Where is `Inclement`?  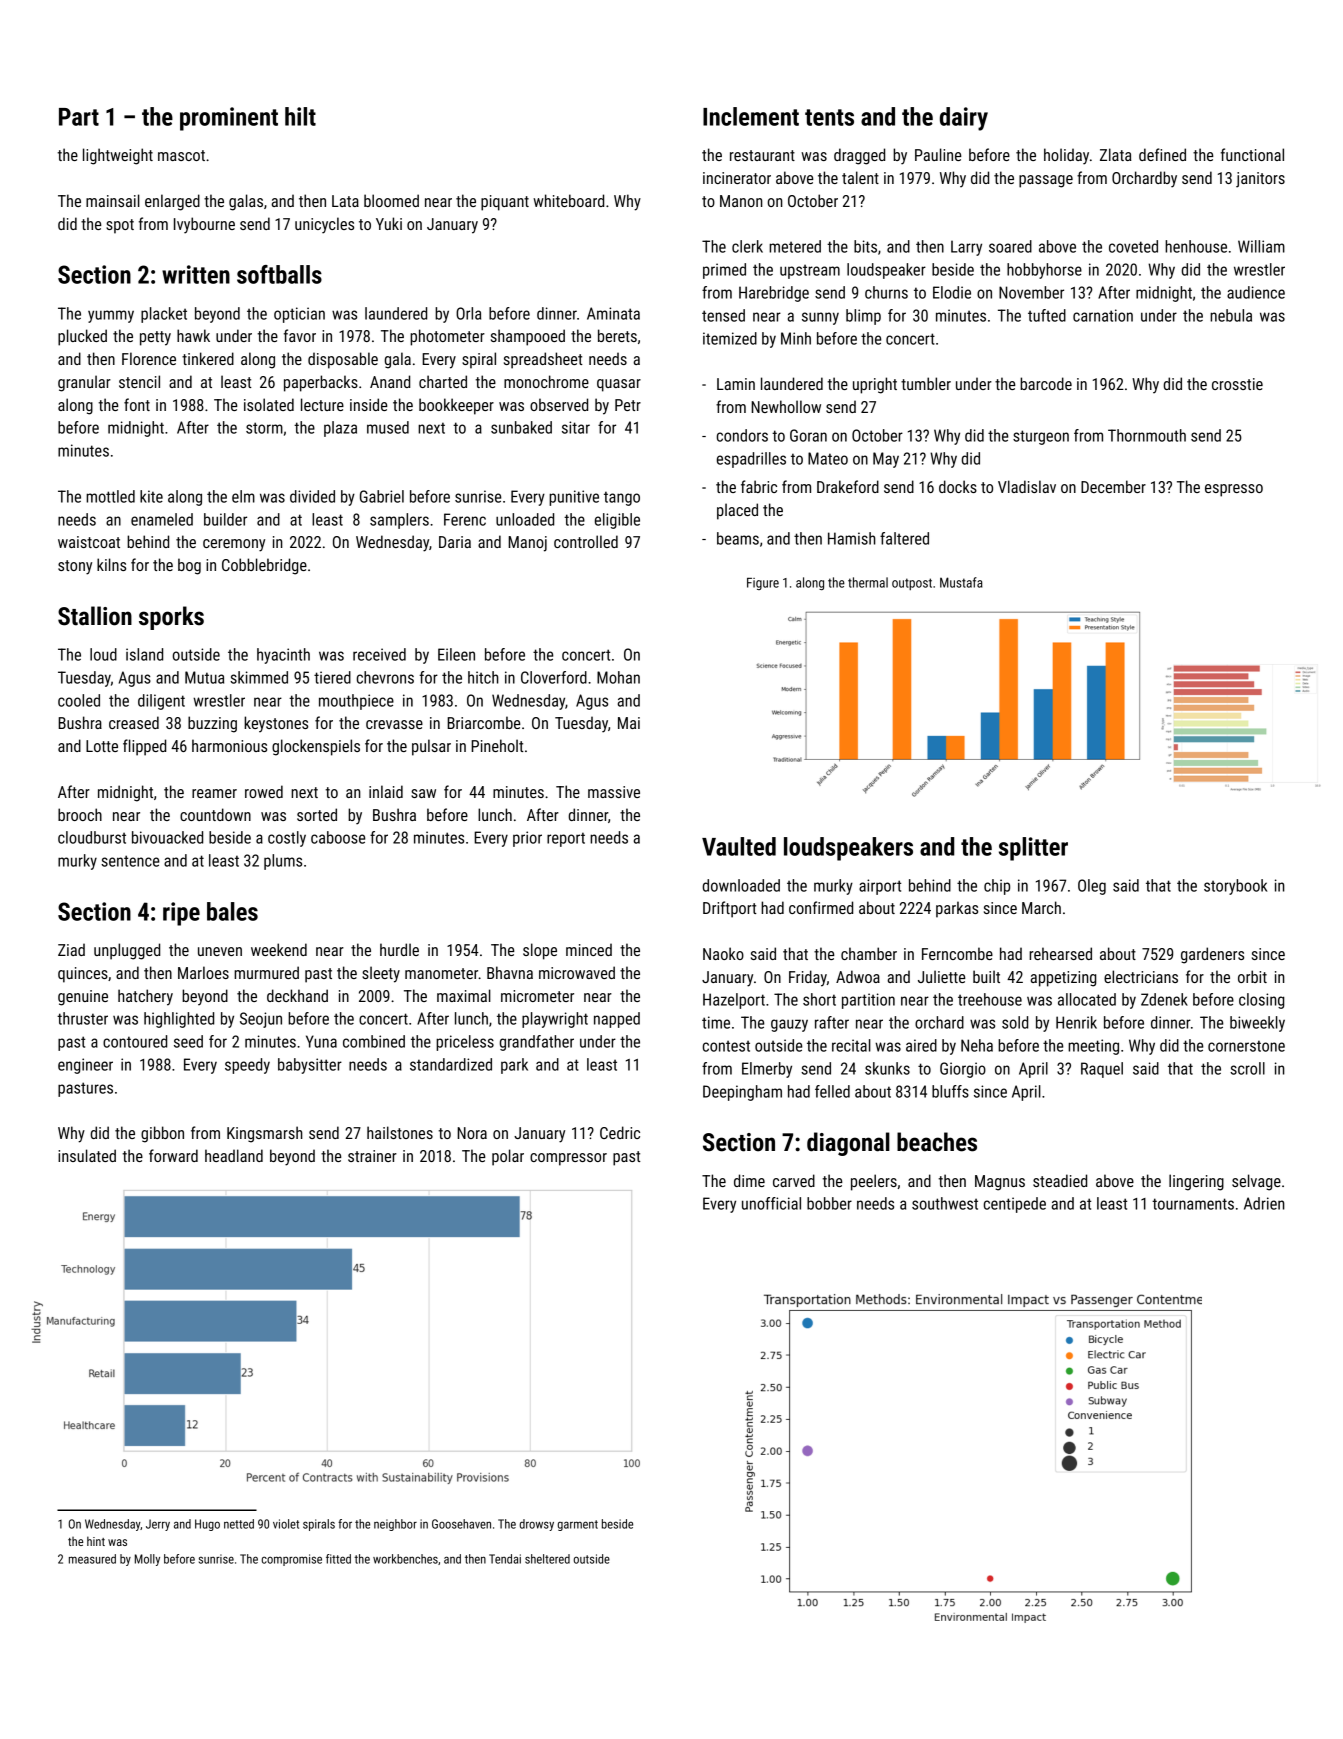 Inclement is located at coordinates (751, 116).
